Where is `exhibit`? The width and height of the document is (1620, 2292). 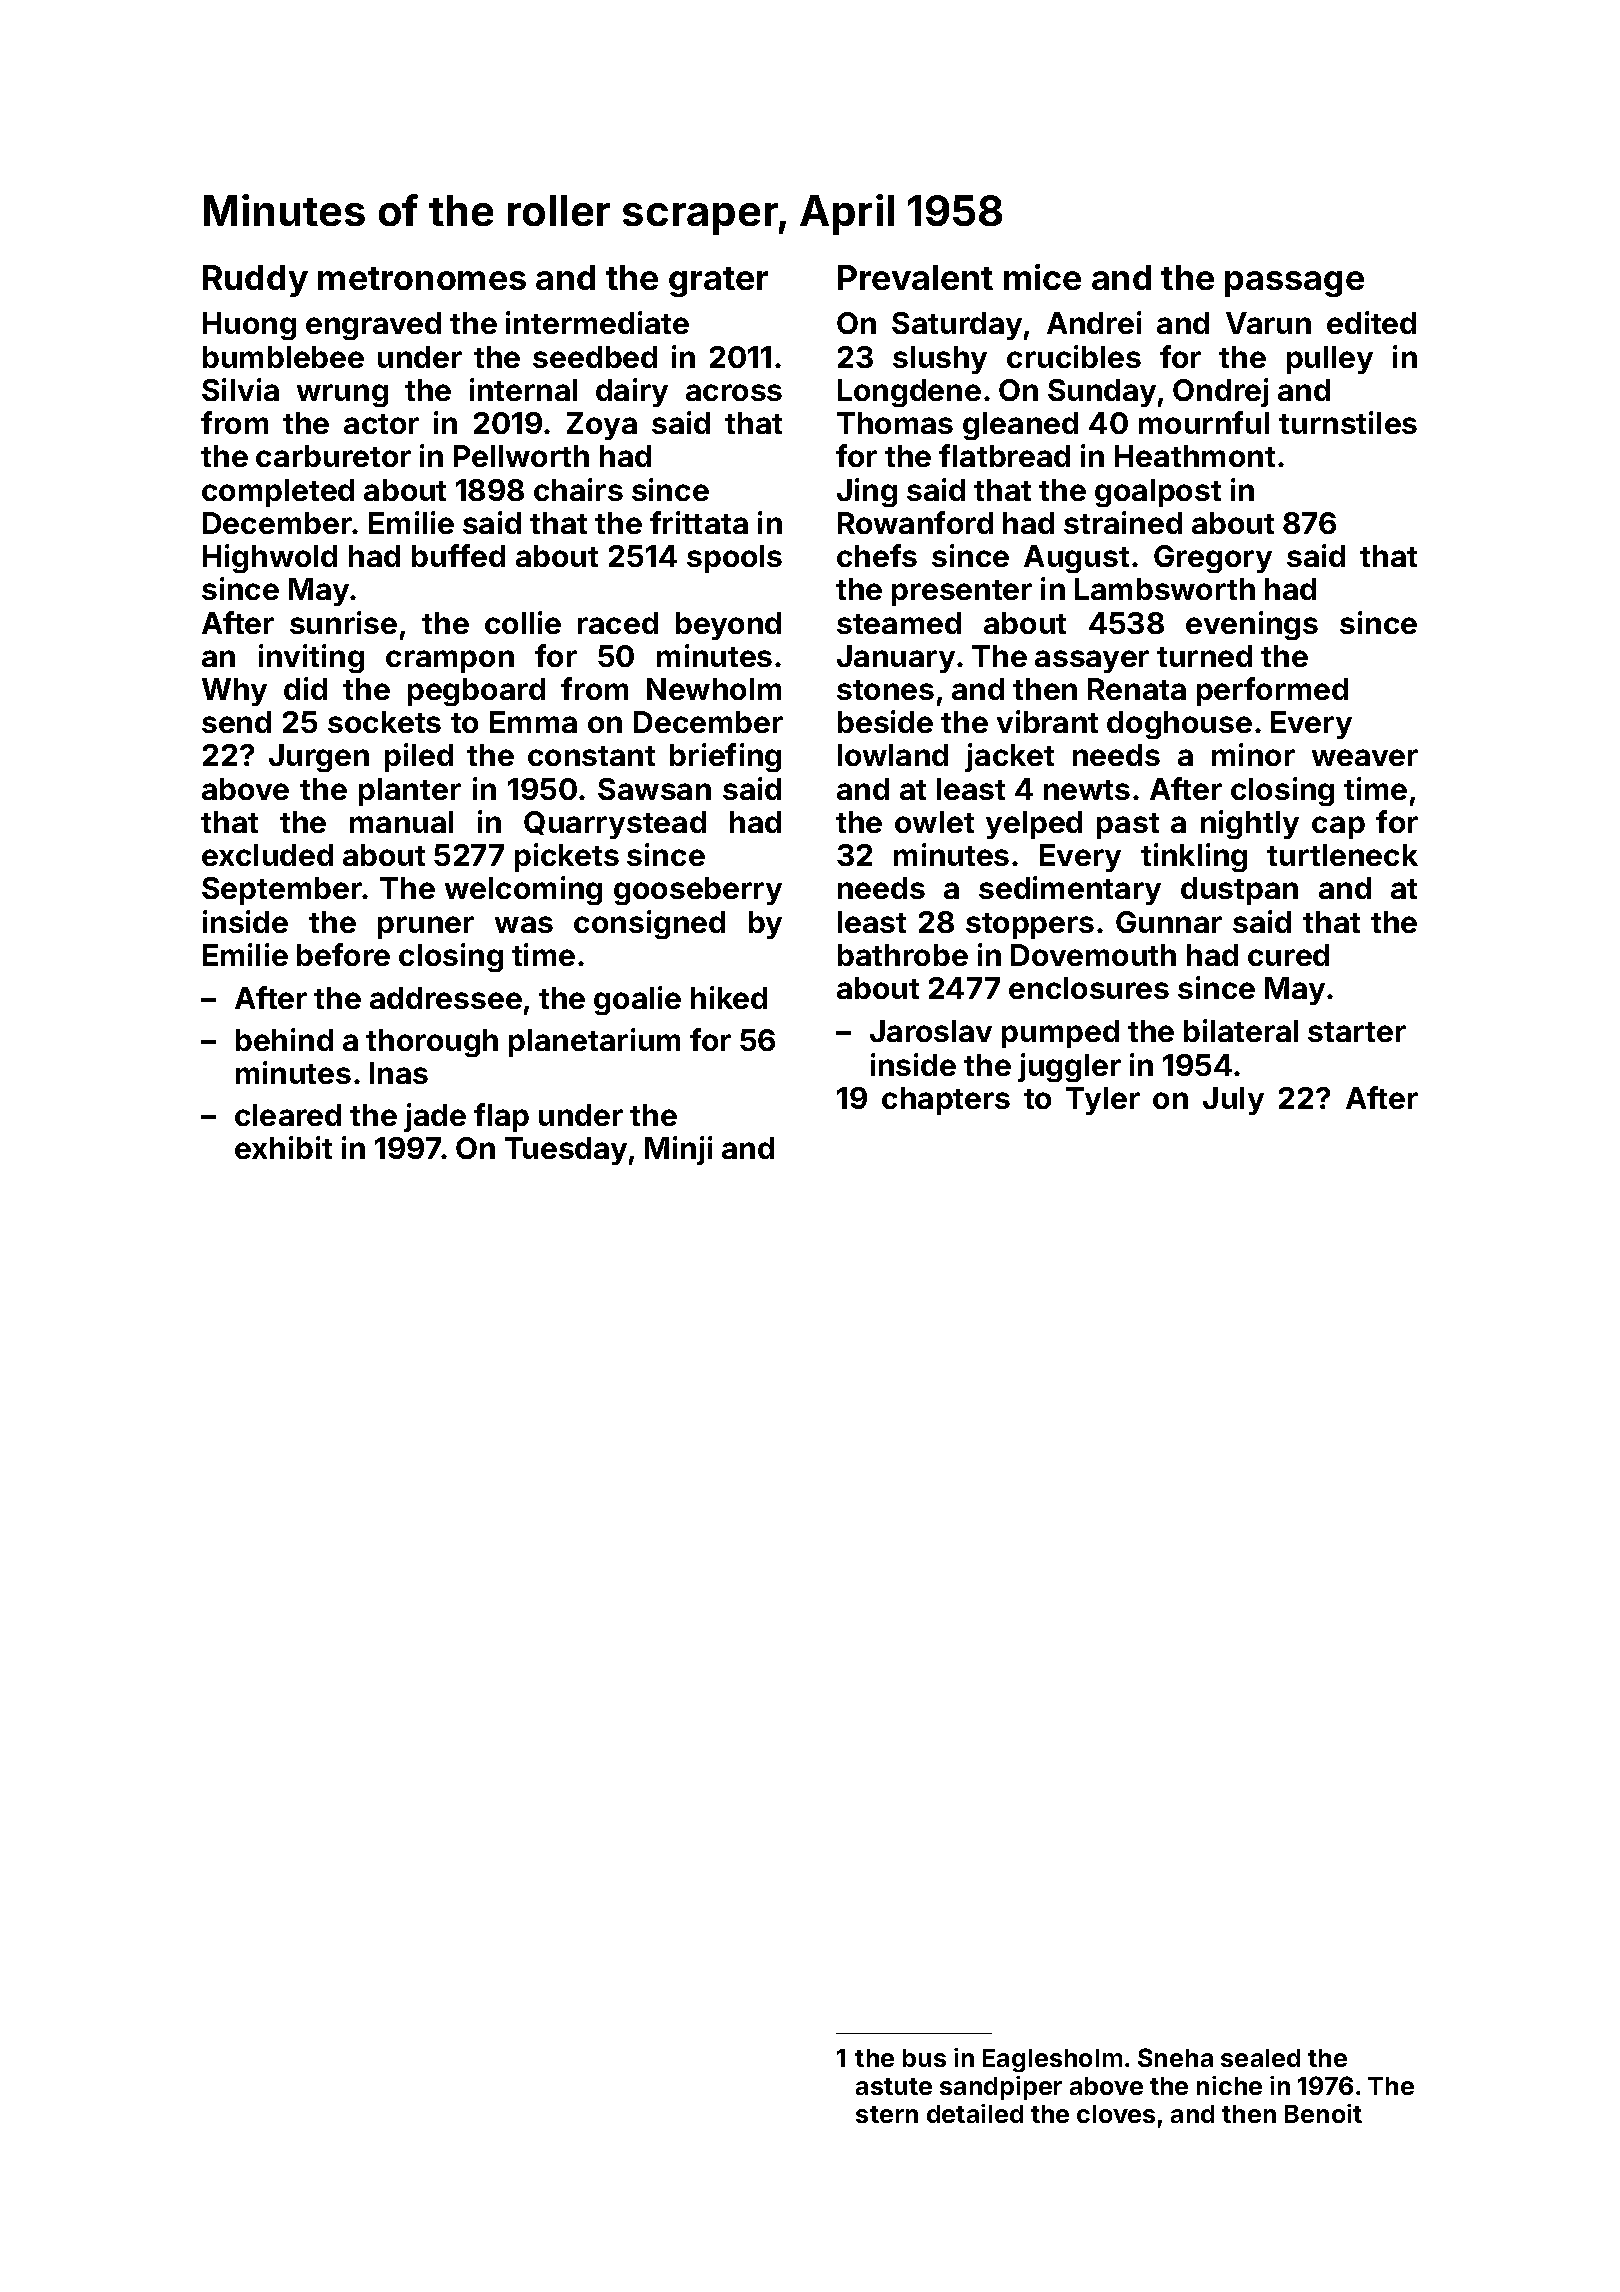
exhibit is located at coordinates (283, 1147).
